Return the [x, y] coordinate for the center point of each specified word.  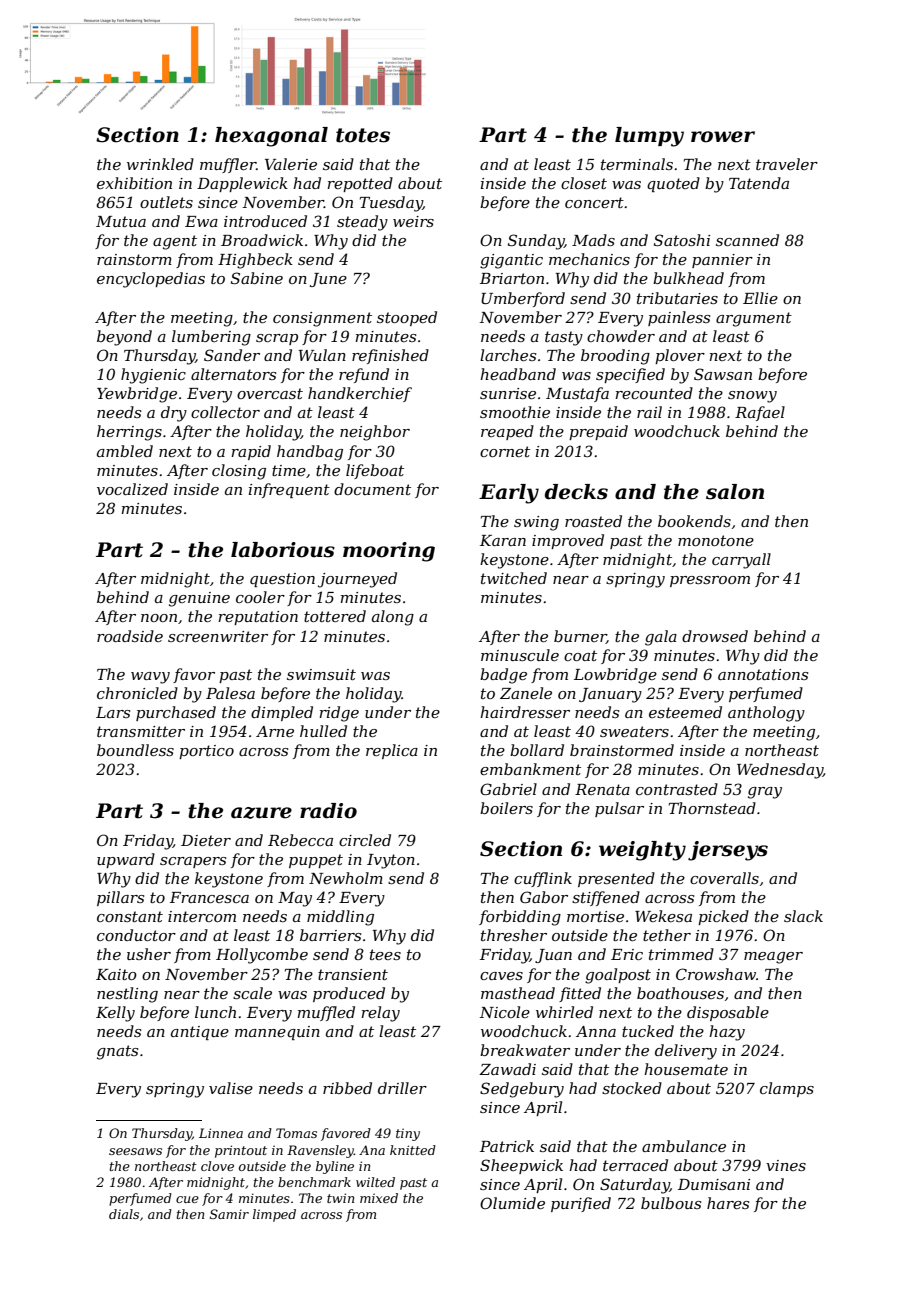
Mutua [121, 221]
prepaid [598, 432]
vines [786, 1165]
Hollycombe [262, 956]
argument [754, 319]
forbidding [520, 918]
